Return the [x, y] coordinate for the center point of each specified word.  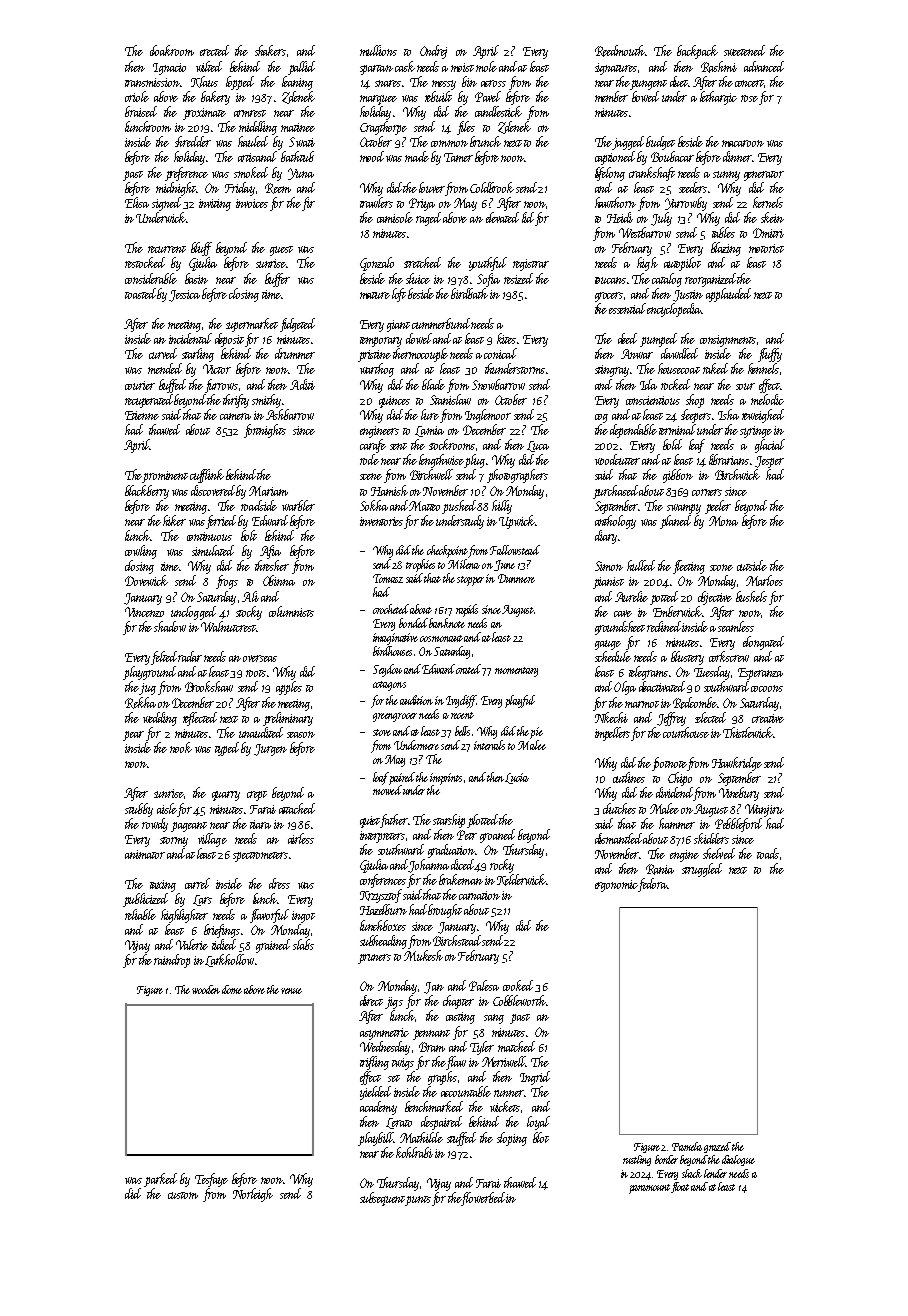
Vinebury [739, 794]
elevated [502, 217]
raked [715, 368]
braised [141, 111]
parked [160, 1180]
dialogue [738, 1160]
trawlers [376, 202]
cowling [141, 552]
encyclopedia [674, 310]
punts [418, 1201]
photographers [517, 476]
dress [279, 883]
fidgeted [297, 325]
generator [764, 176]
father [394, 821]
